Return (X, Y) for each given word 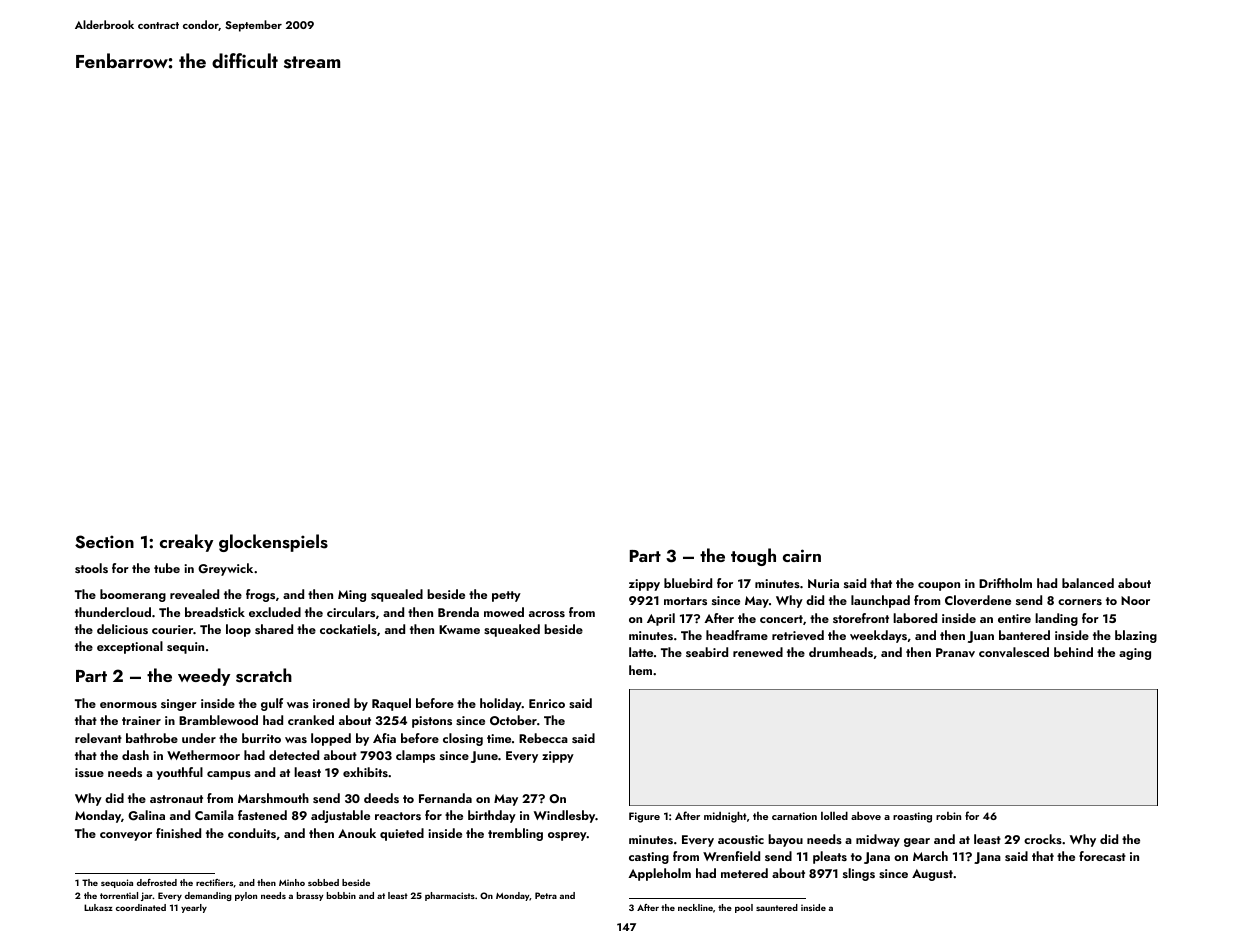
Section (104, 542)
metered (744, 873)
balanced (1088, 583)
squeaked (512, 630)
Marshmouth (273, 798)
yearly (194, 908)
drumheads (841, 652)
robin (948, 816)
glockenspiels (273, 543)
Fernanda (445, 798)
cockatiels (348, 629)
